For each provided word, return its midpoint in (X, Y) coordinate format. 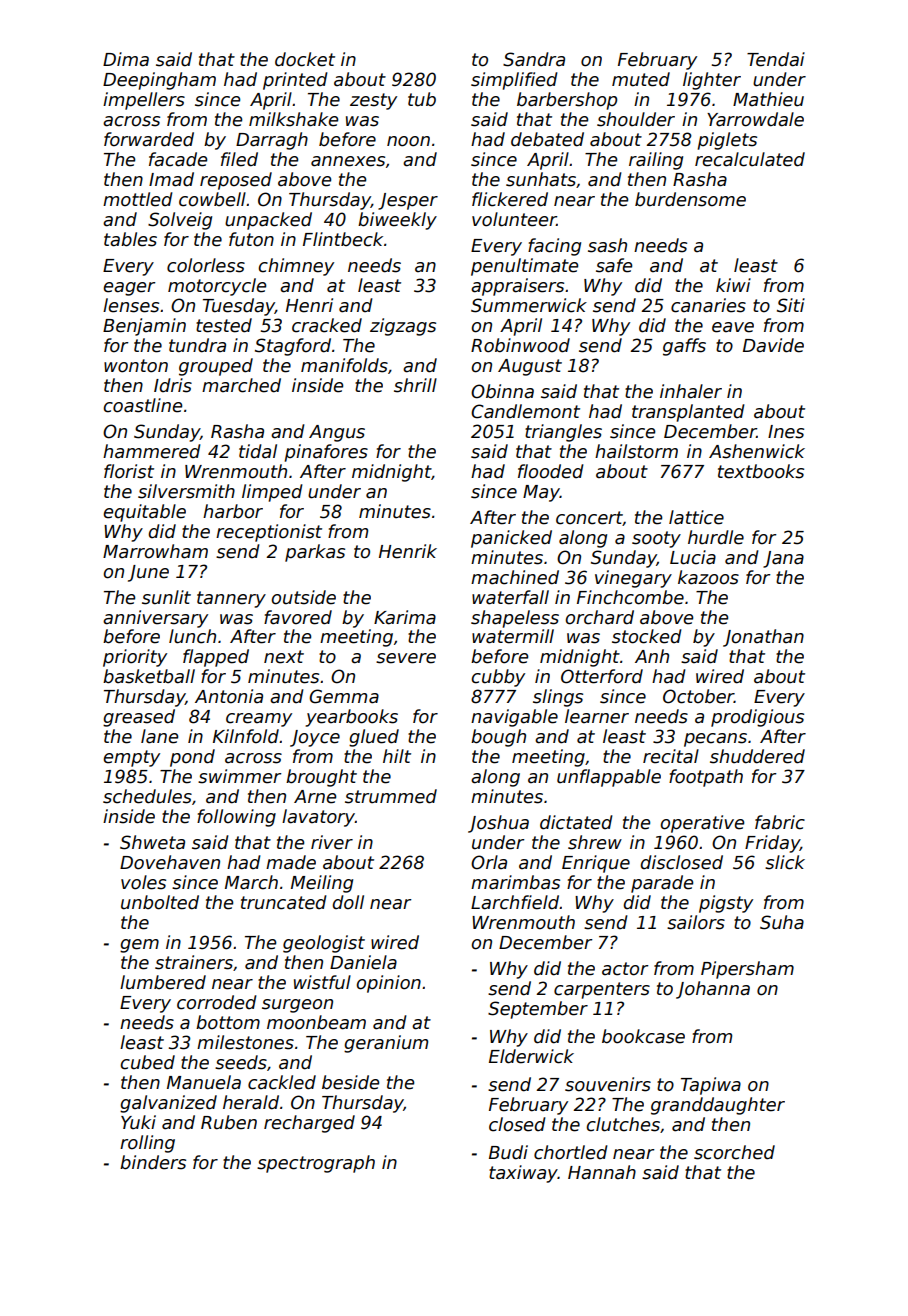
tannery (231, 599)
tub (422, 99)
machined (515, 577)
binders (153, 1162)
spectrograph (316, 1164)
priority (135, 658)
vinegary (633, 579)
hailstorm (636, 451)
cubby (498, 678)
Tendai (776, 59)
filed (239, 159)
